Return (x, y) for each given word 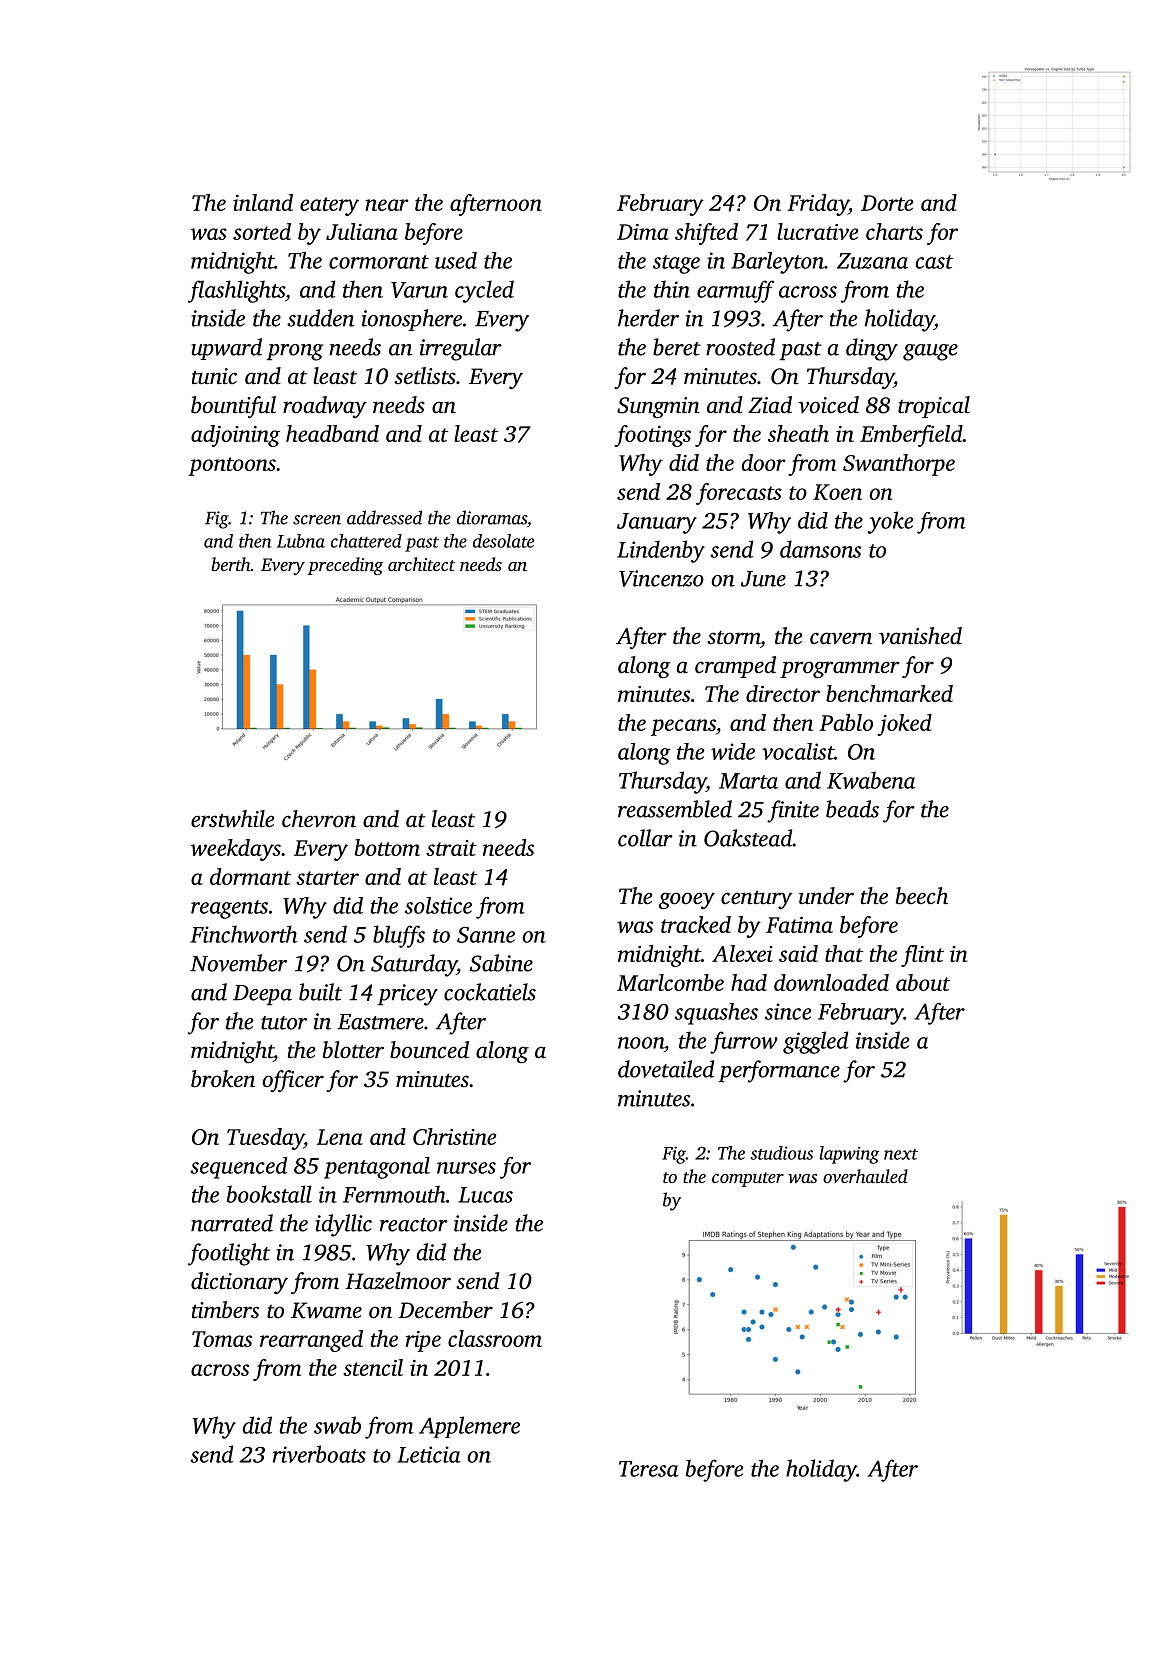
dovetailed (666, 1069)
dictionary (239, 1283)
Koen (837, 492)
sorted (262, 231)
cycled (484, 291)
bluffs (399, 936)
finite (793, 811)
